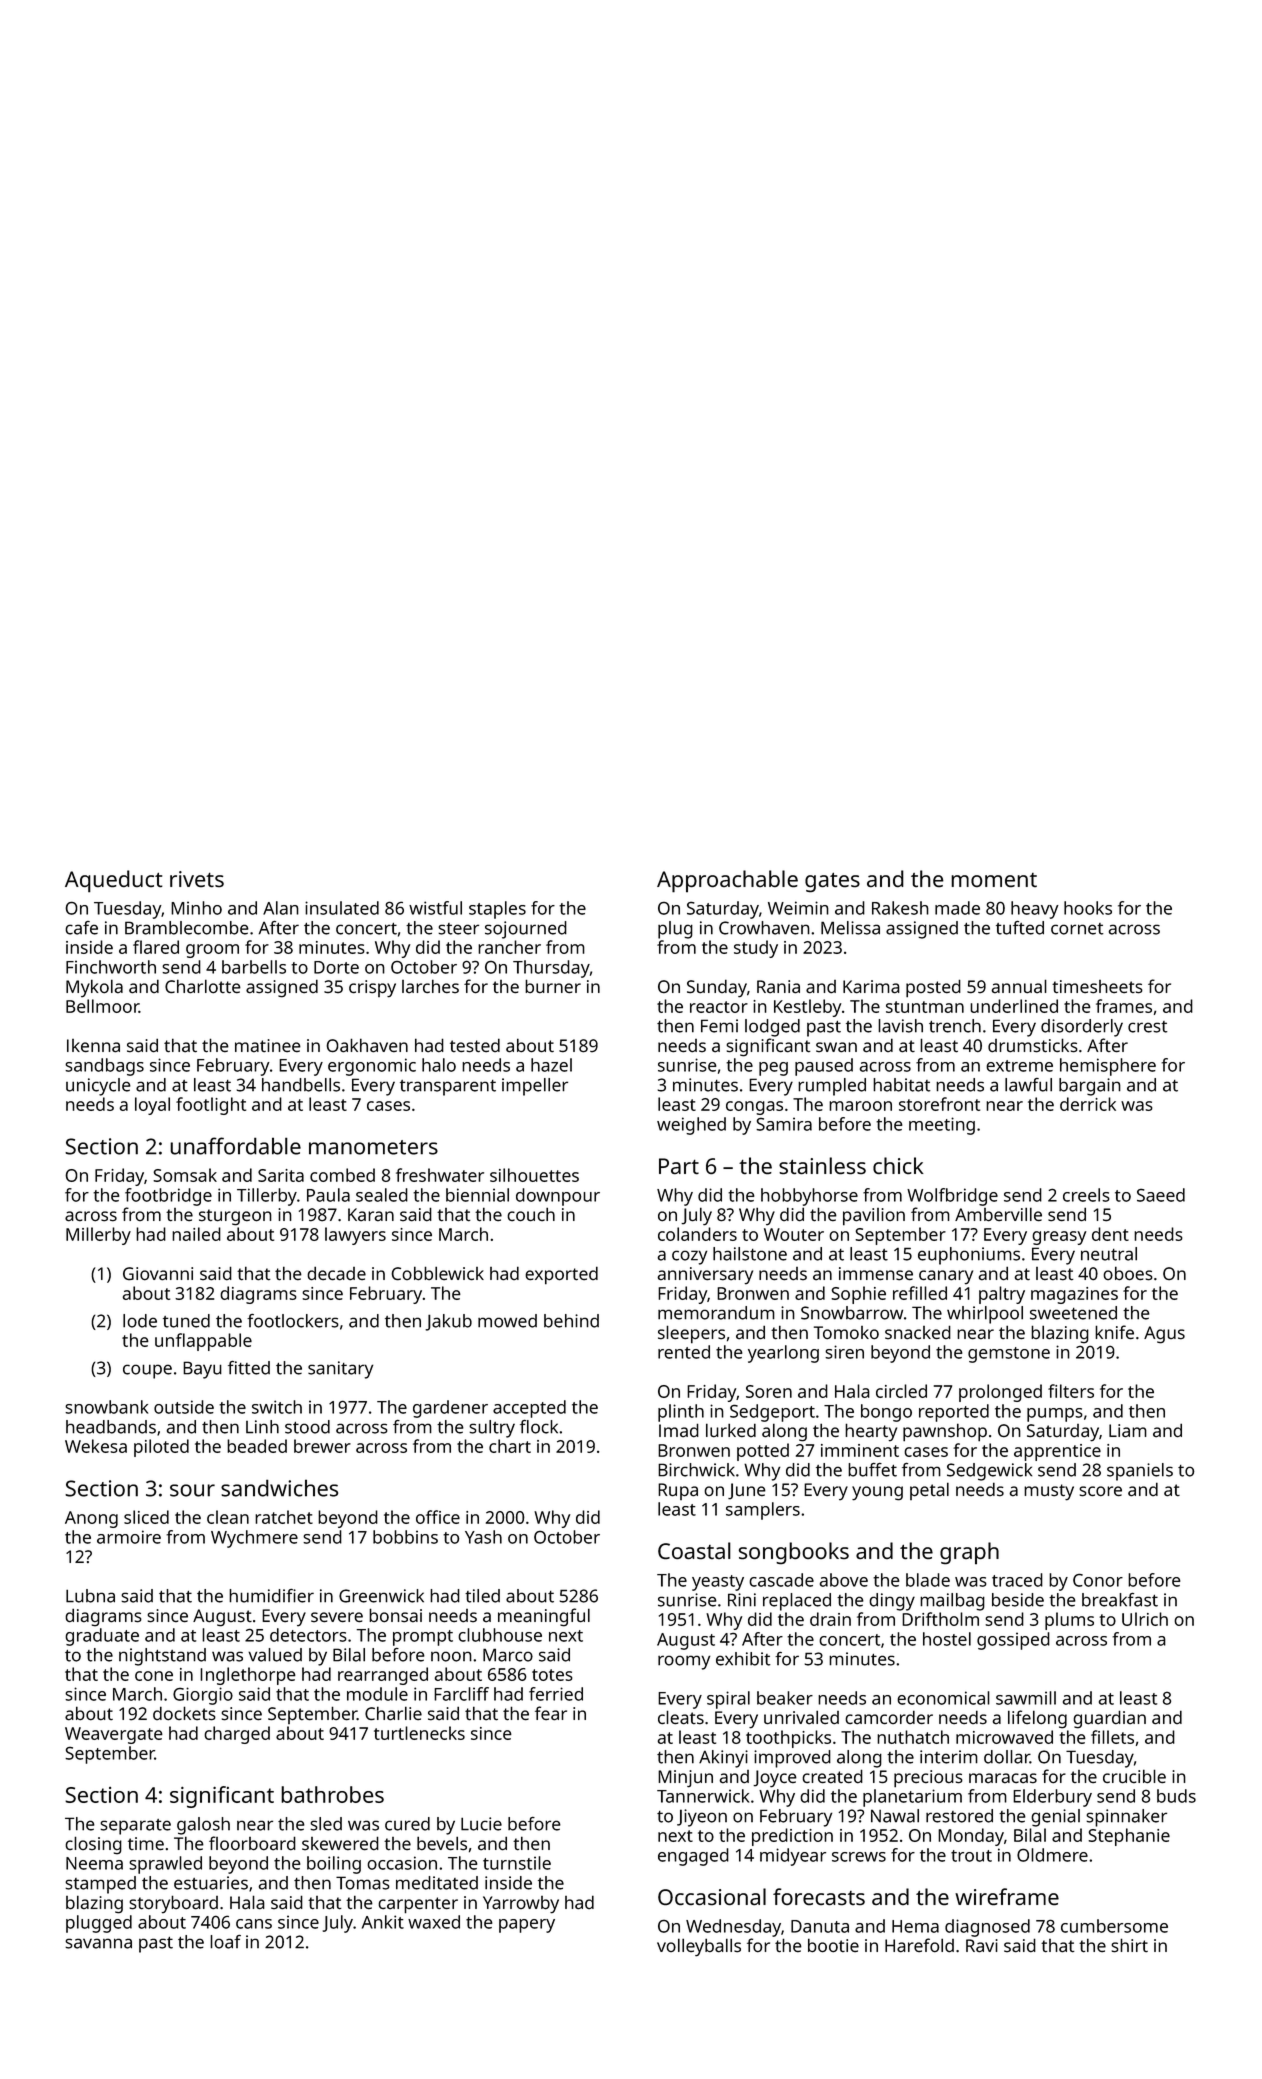 The height and width of the image is (2079, 1262). I want to click on humidifier, so click(271, 1596).
